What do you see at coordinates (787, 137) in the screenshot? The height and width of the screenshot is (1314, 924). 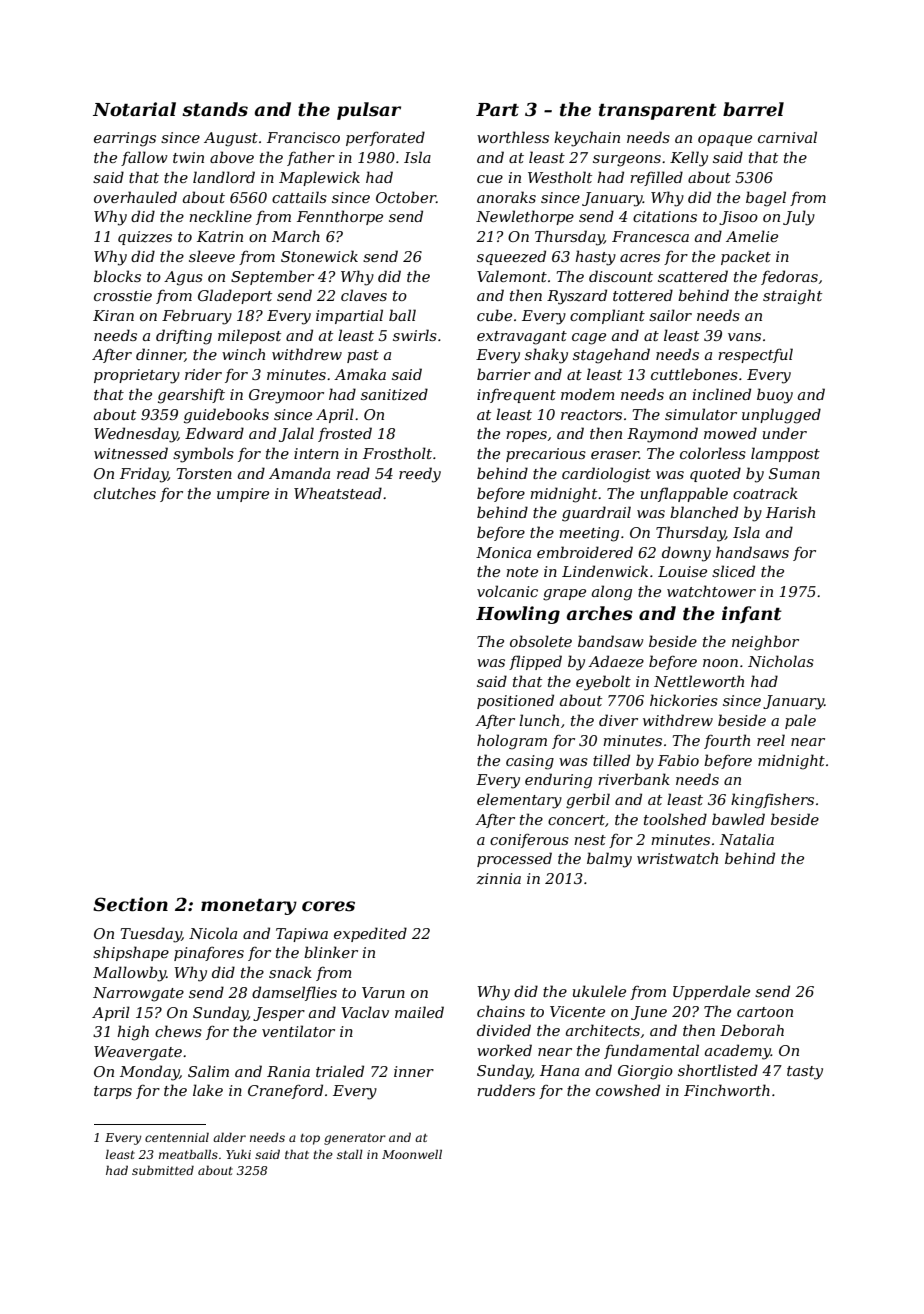 I see `carnival` at bounding box center [787, 137].
